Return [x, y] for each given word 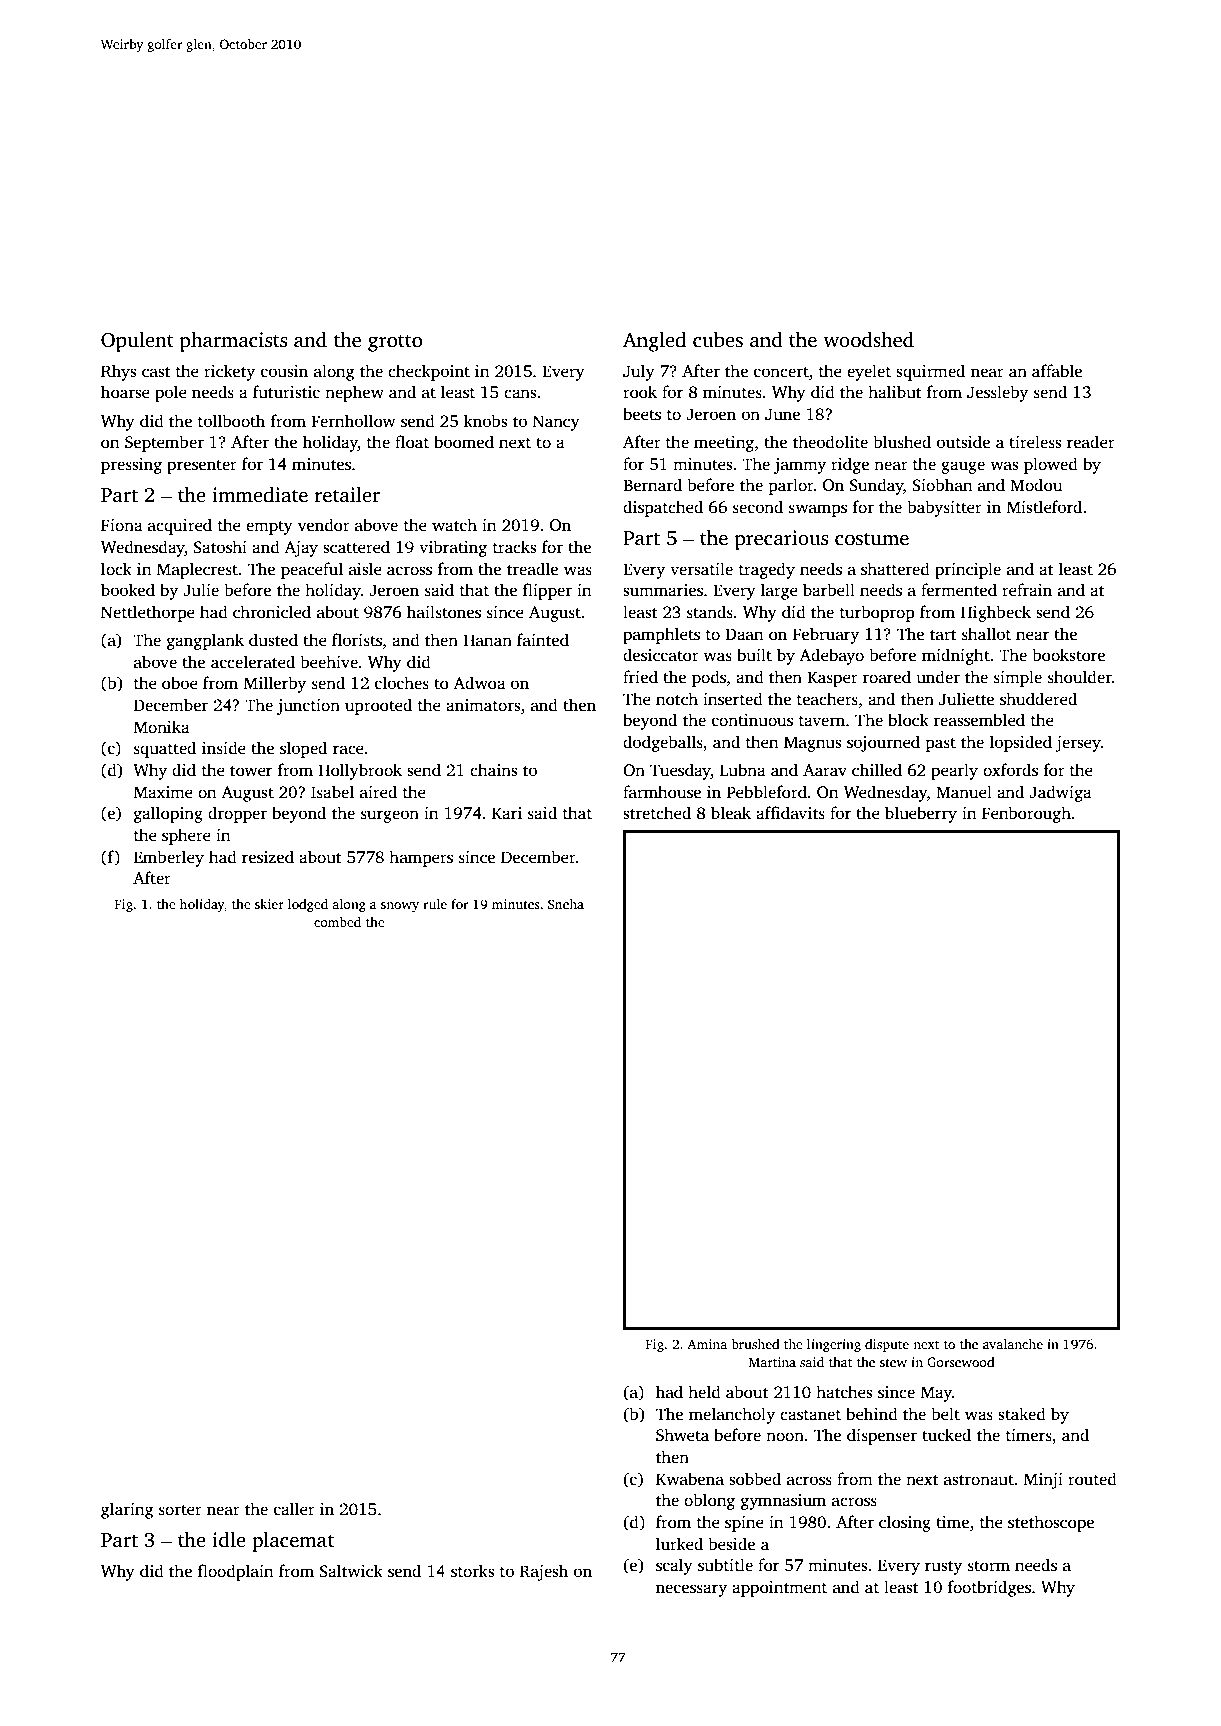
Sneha [566, 904]
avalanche [1013, 1344]
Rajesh [544, 1572]
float [412, 442]
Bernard [652, 484]
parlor [791, 486]
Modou [1036, 485]
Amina [707, 1344]
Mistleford [1044, 507]
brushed [755, 1344]
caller [294, 1509]
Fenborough [1026, 814]
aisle [365, 569]
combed [337, 922]
